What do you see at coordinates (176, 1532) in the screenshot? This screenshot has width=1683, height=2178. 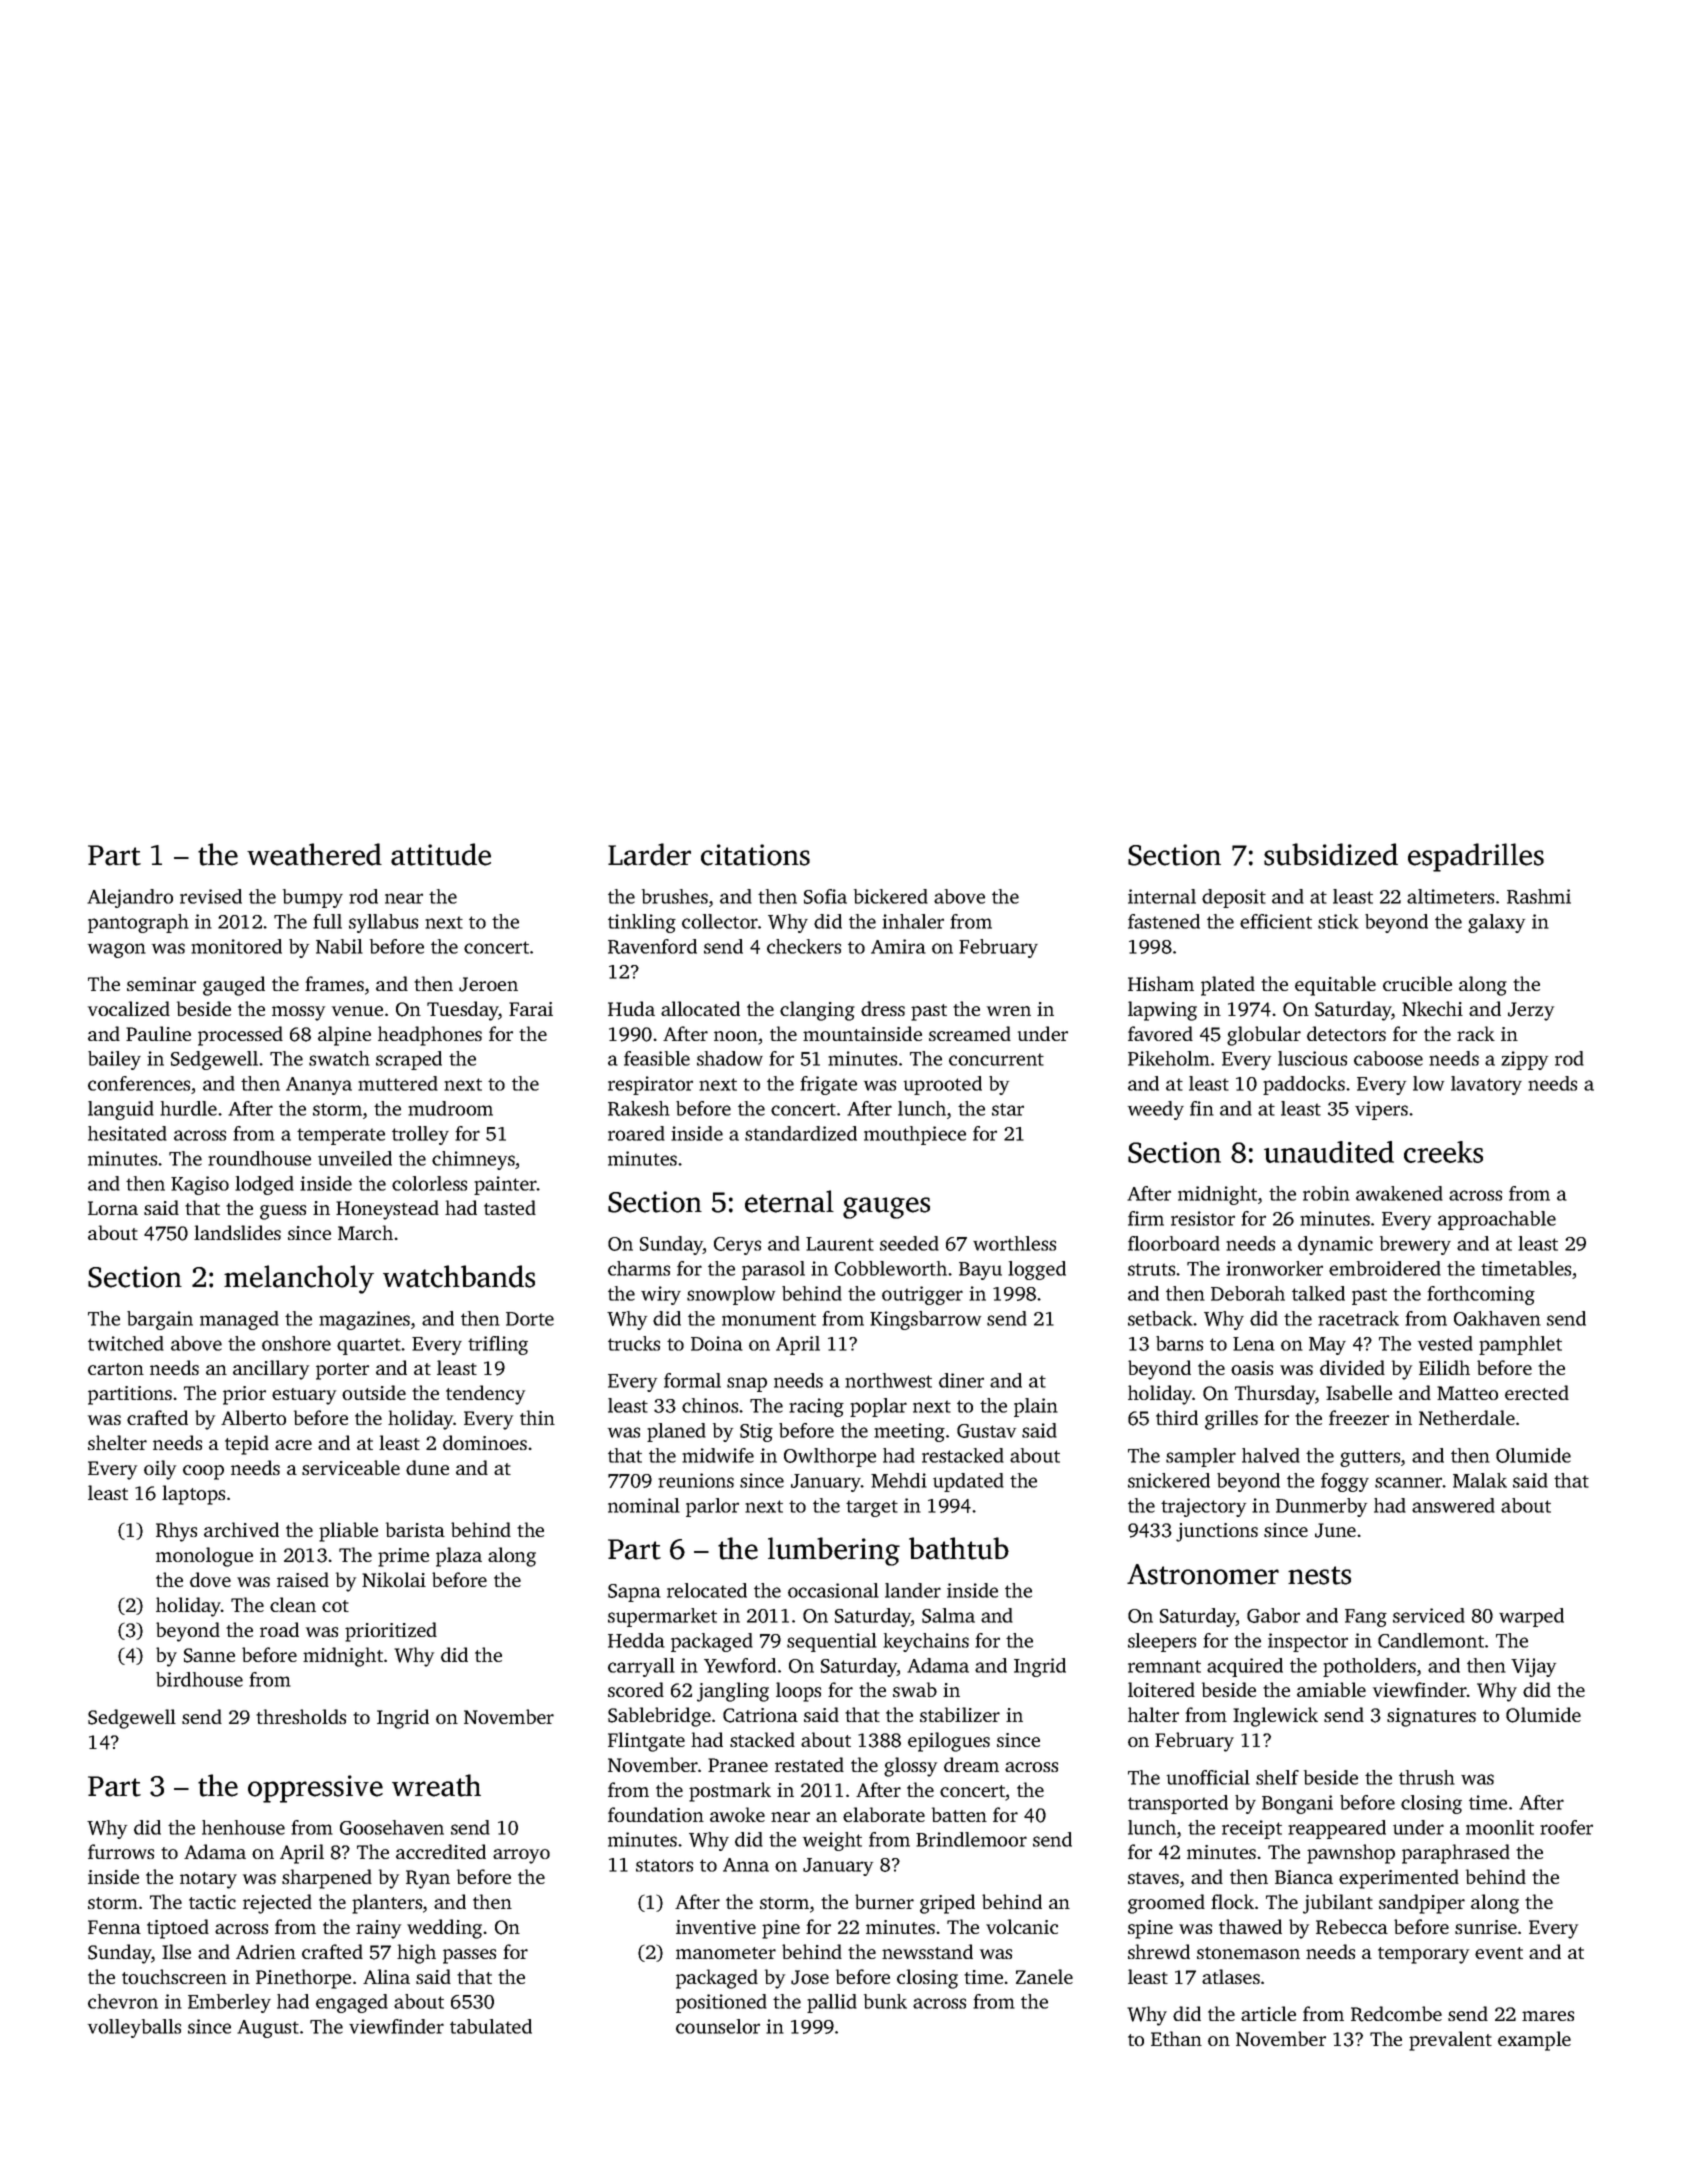 I see `Rhys` at bounding box center [176, 1532].
